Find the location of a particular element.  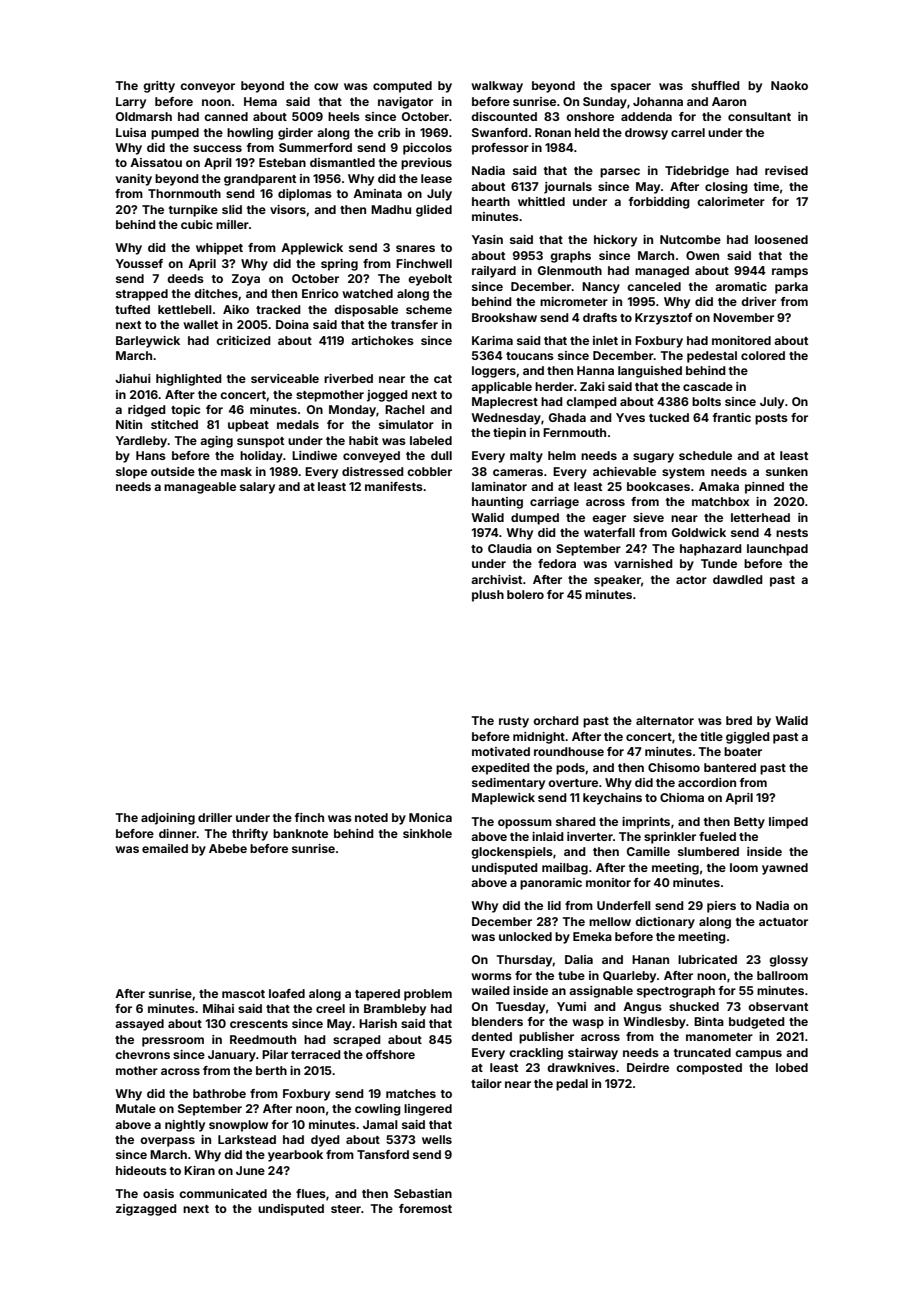

micrometer is located at coordinates (574, 301).
